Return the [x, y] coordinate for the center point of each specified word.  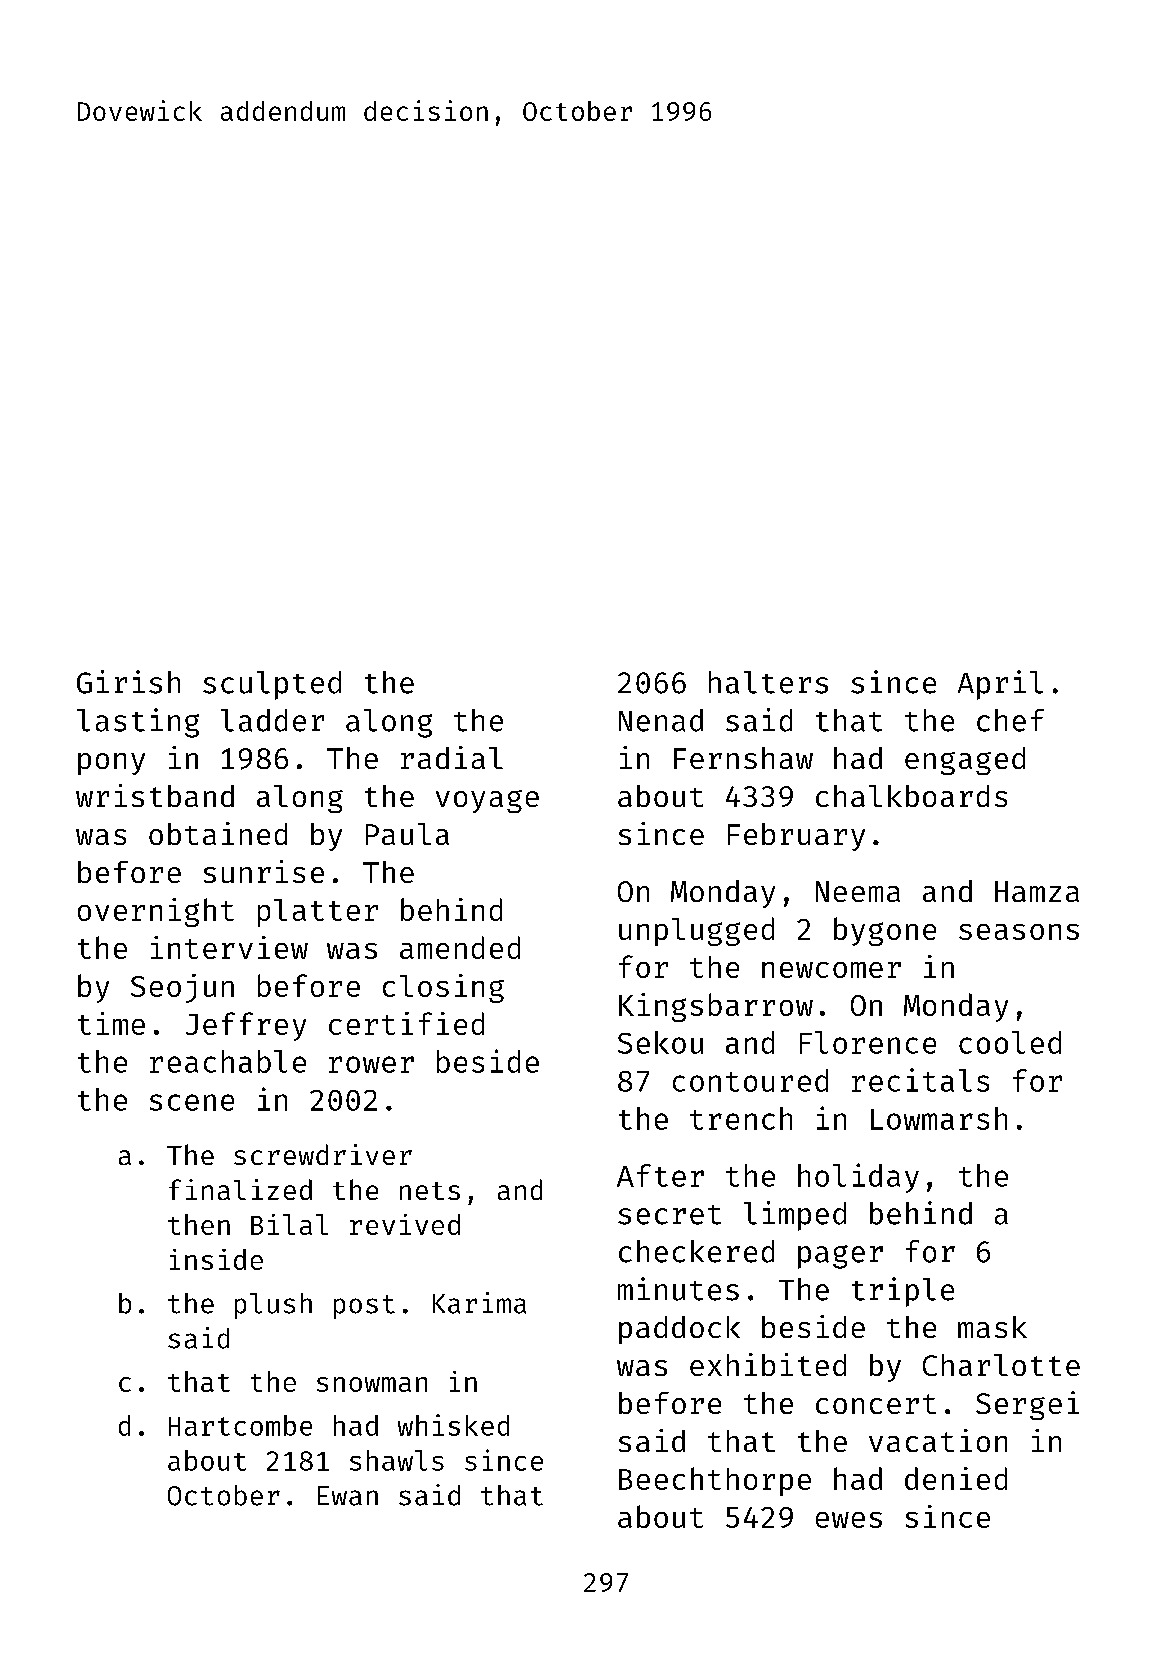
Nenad [661, 720]
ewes [849, 1520]
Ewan [348, 1496]
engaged [965, 761]
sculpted [272, 685]
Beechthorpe [715, 1481]
